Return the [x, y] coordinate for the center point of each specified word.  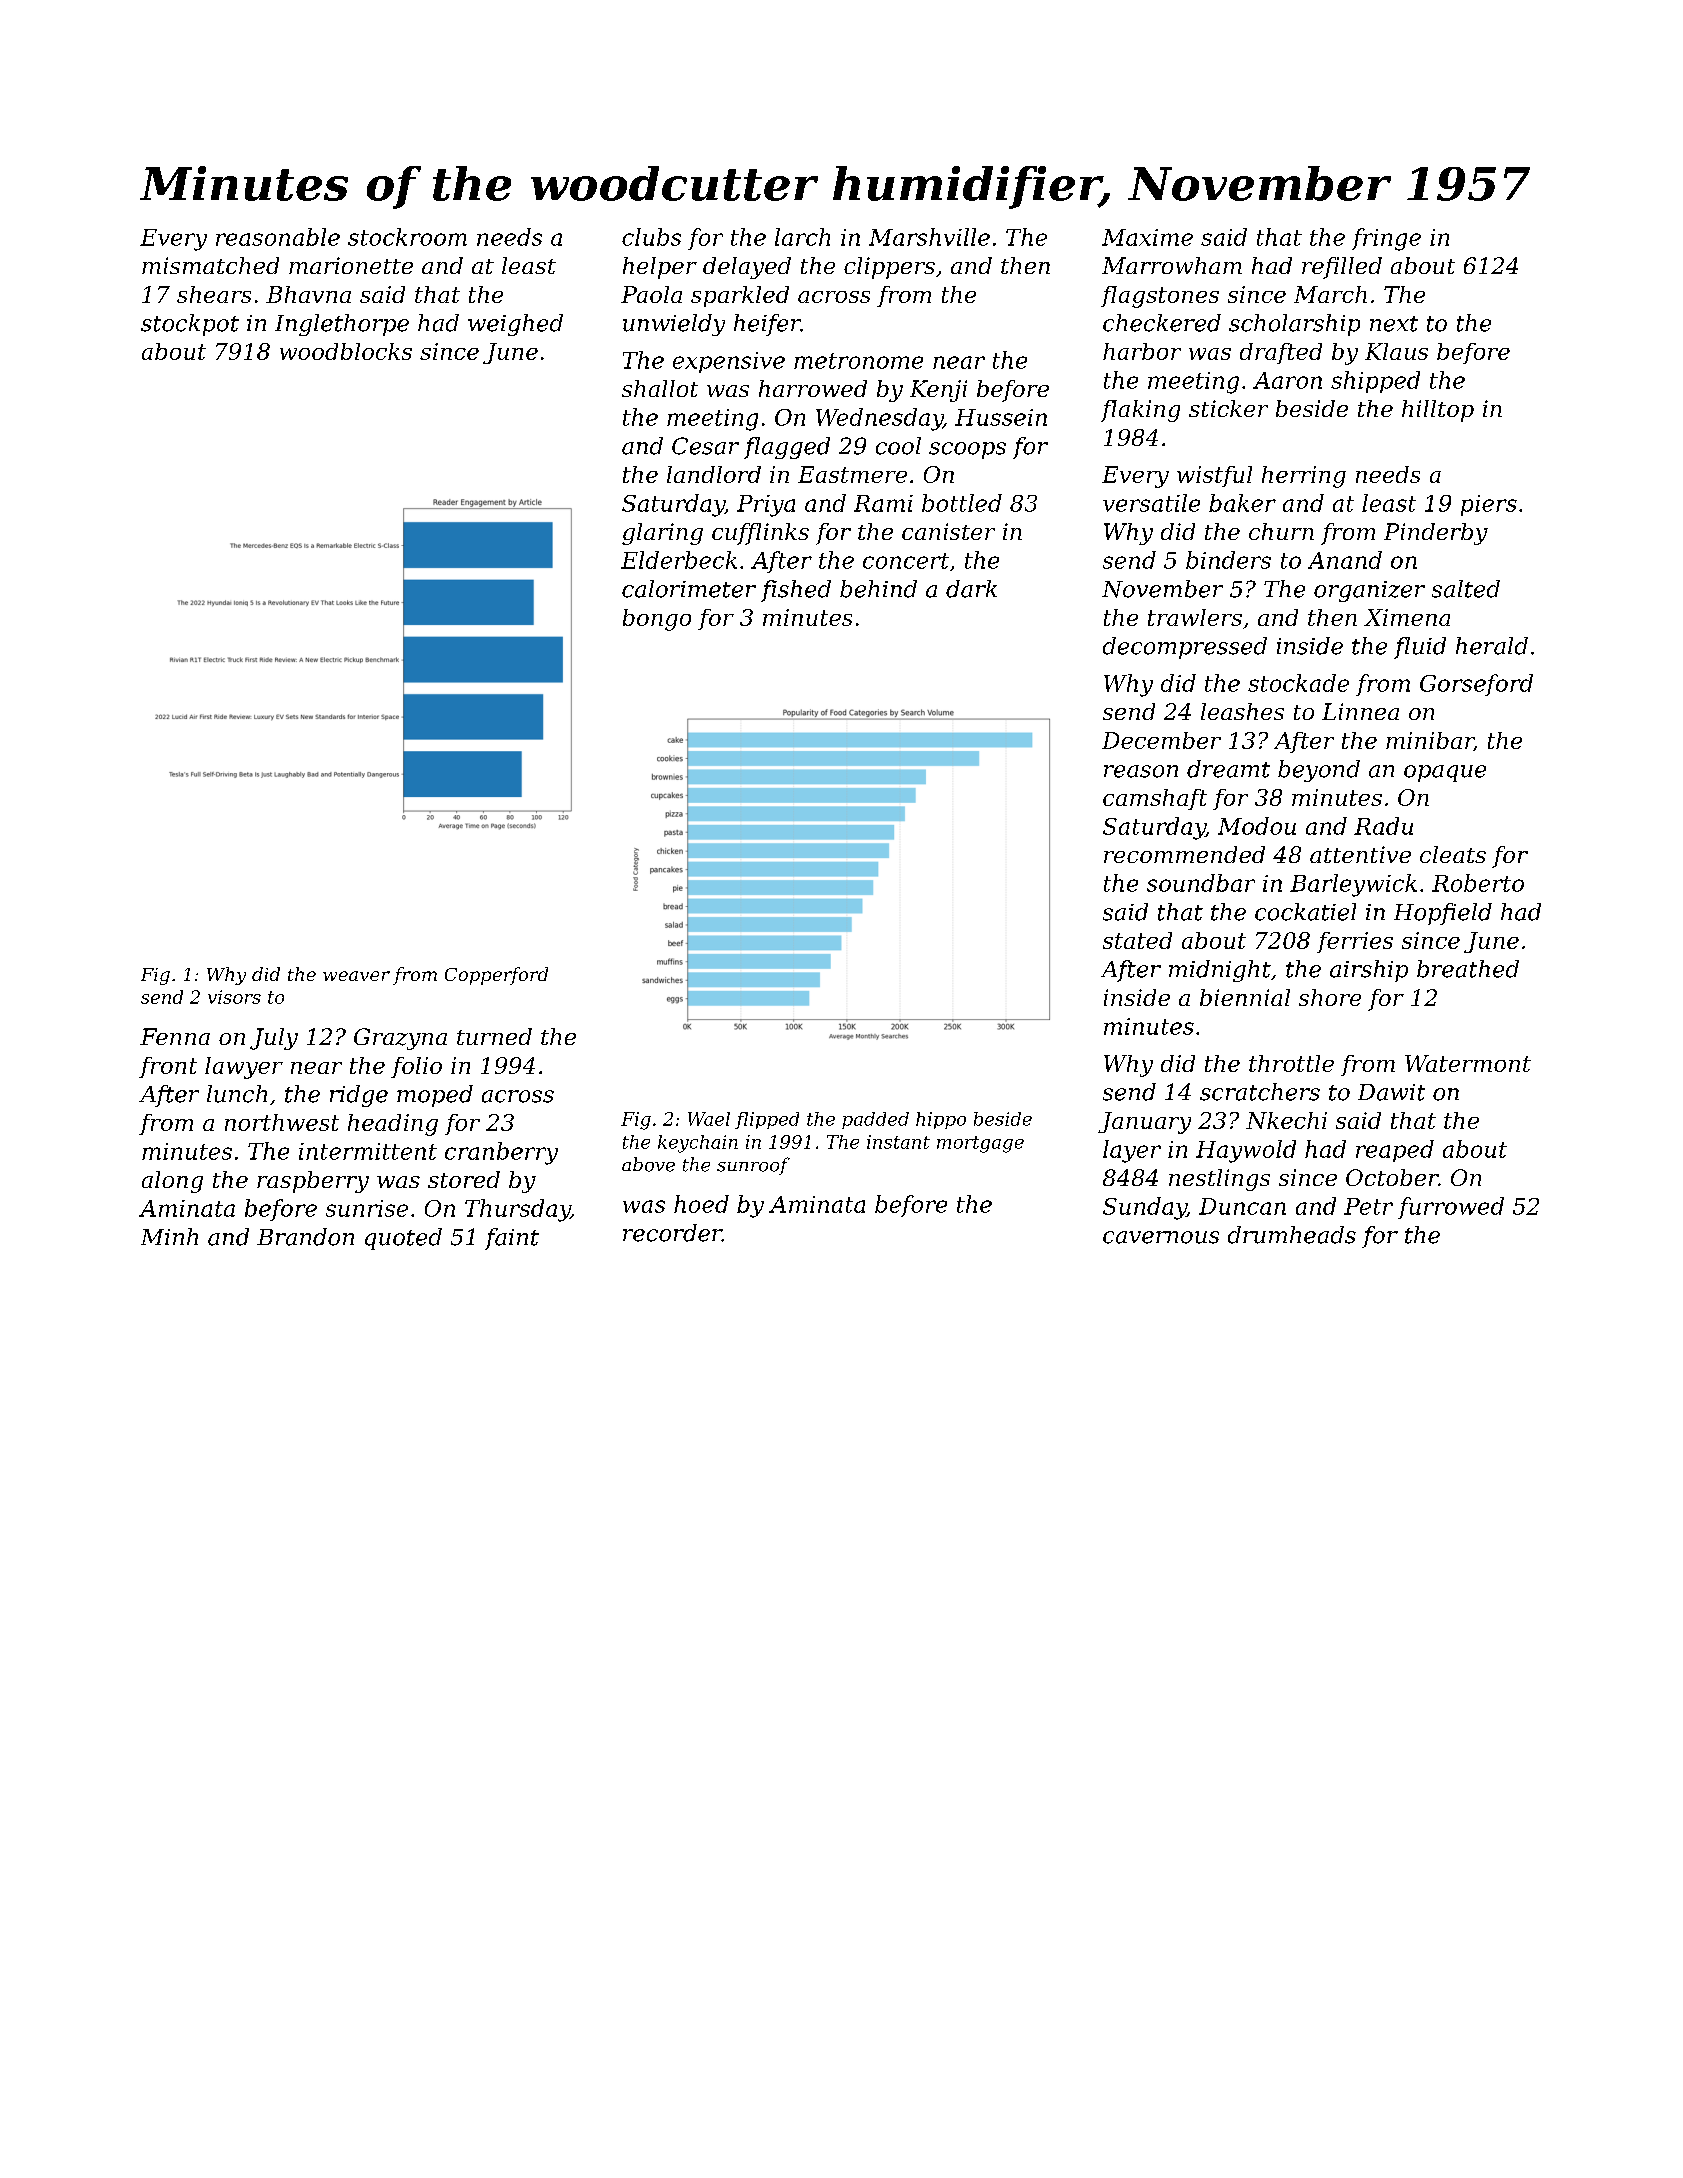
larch [802, 237]
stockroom [407, 237]
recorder [672, 1233]
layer [1132, 1151]
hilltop [1438, 411]
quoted [403, 1239]
